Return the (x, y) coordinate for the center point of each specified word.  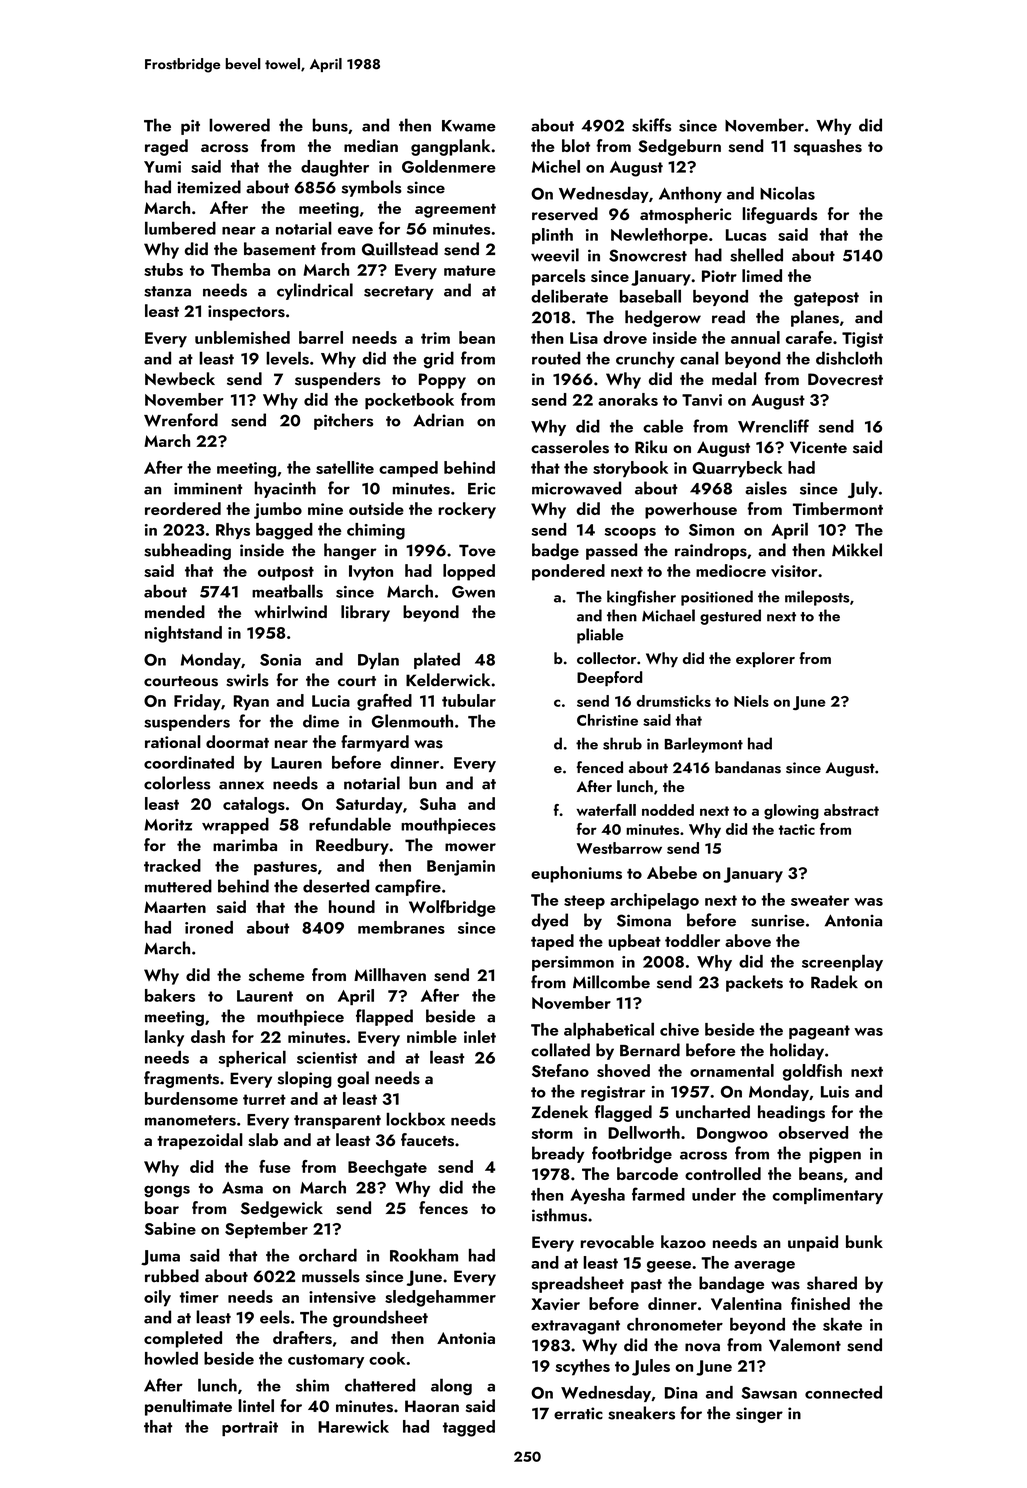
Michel (556, 166)
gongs (167, 1192)
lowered (239, 125)
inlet (480, 1036)
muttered (178, 886)
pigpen (835, 1155)
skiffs (652, 125)
